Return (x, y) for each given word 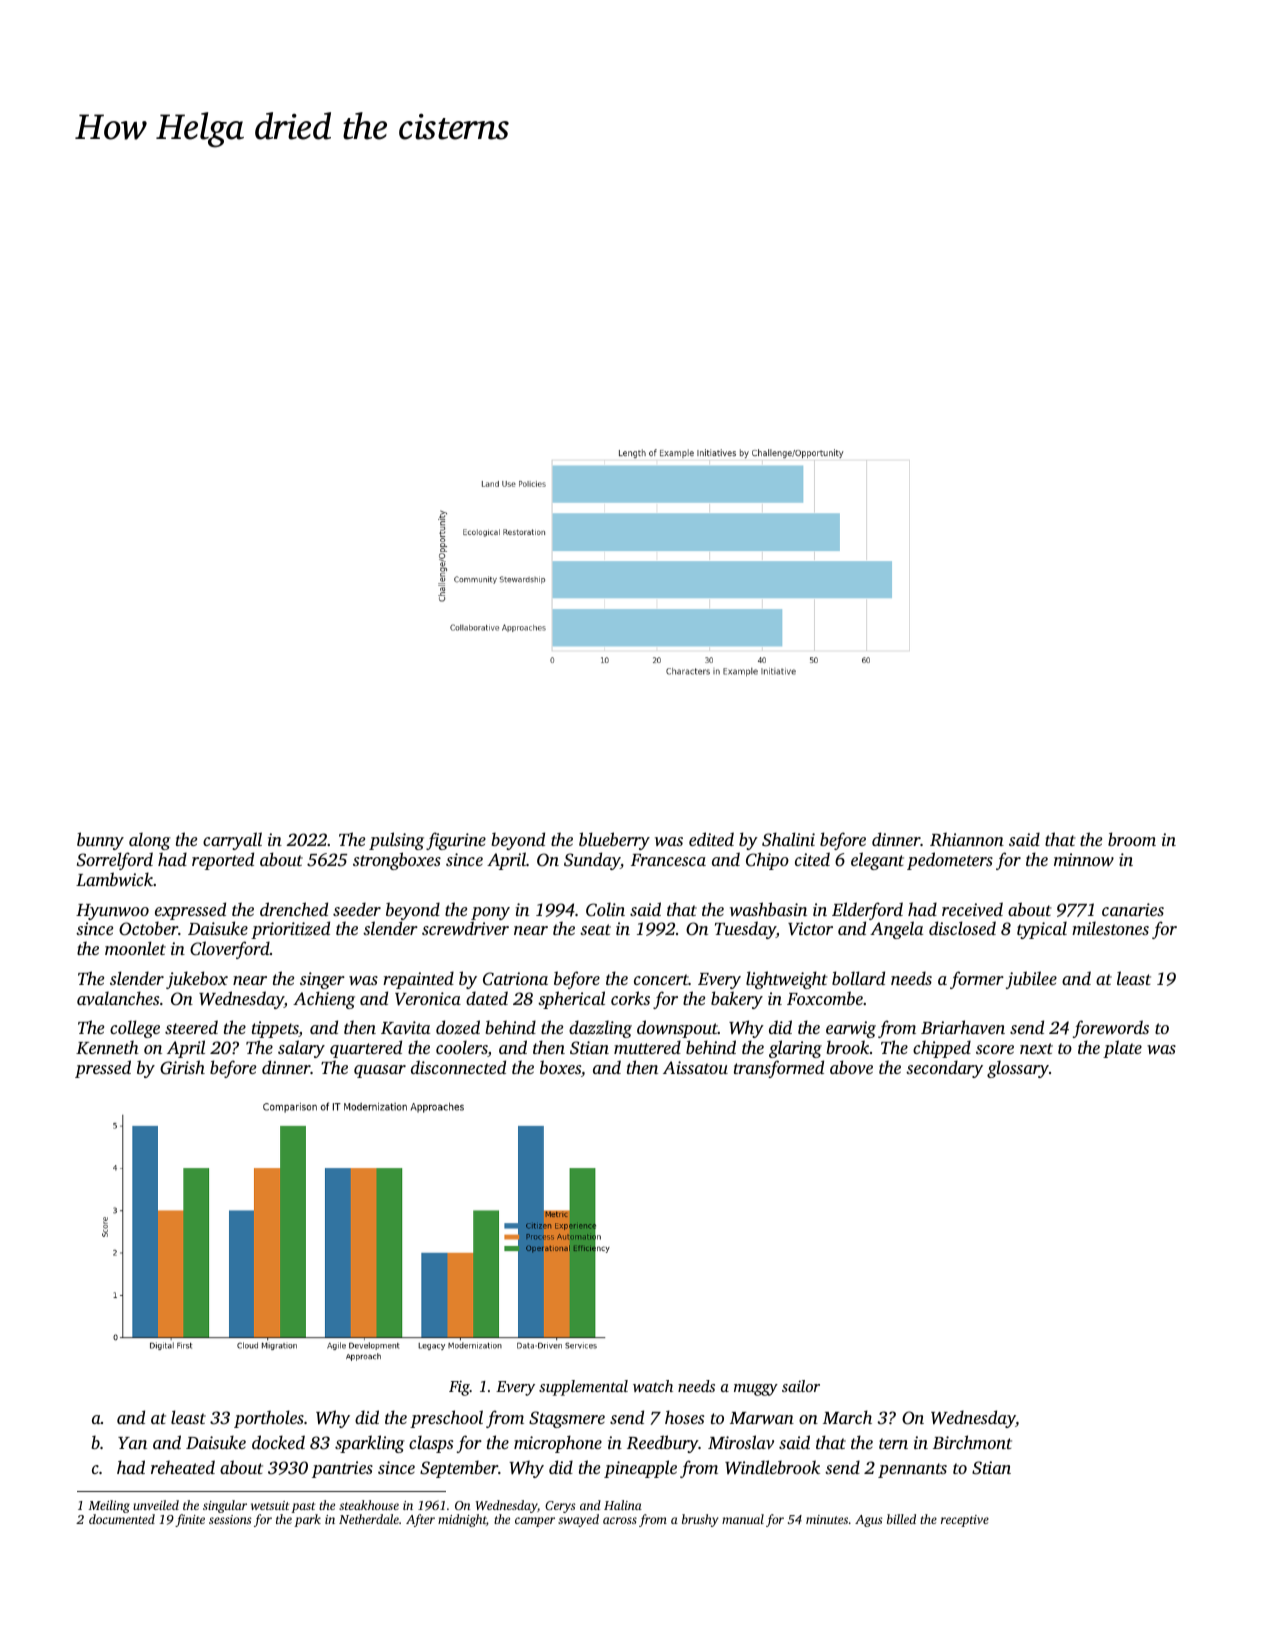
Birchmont (972, 1442)
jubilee (1031, 980)
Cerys (560, 1507)
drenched (294, 909)
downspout (677, 1029)
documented (122, 1519)
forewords (1111, 1029)
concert (661, 979)
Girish (182, 1067)
